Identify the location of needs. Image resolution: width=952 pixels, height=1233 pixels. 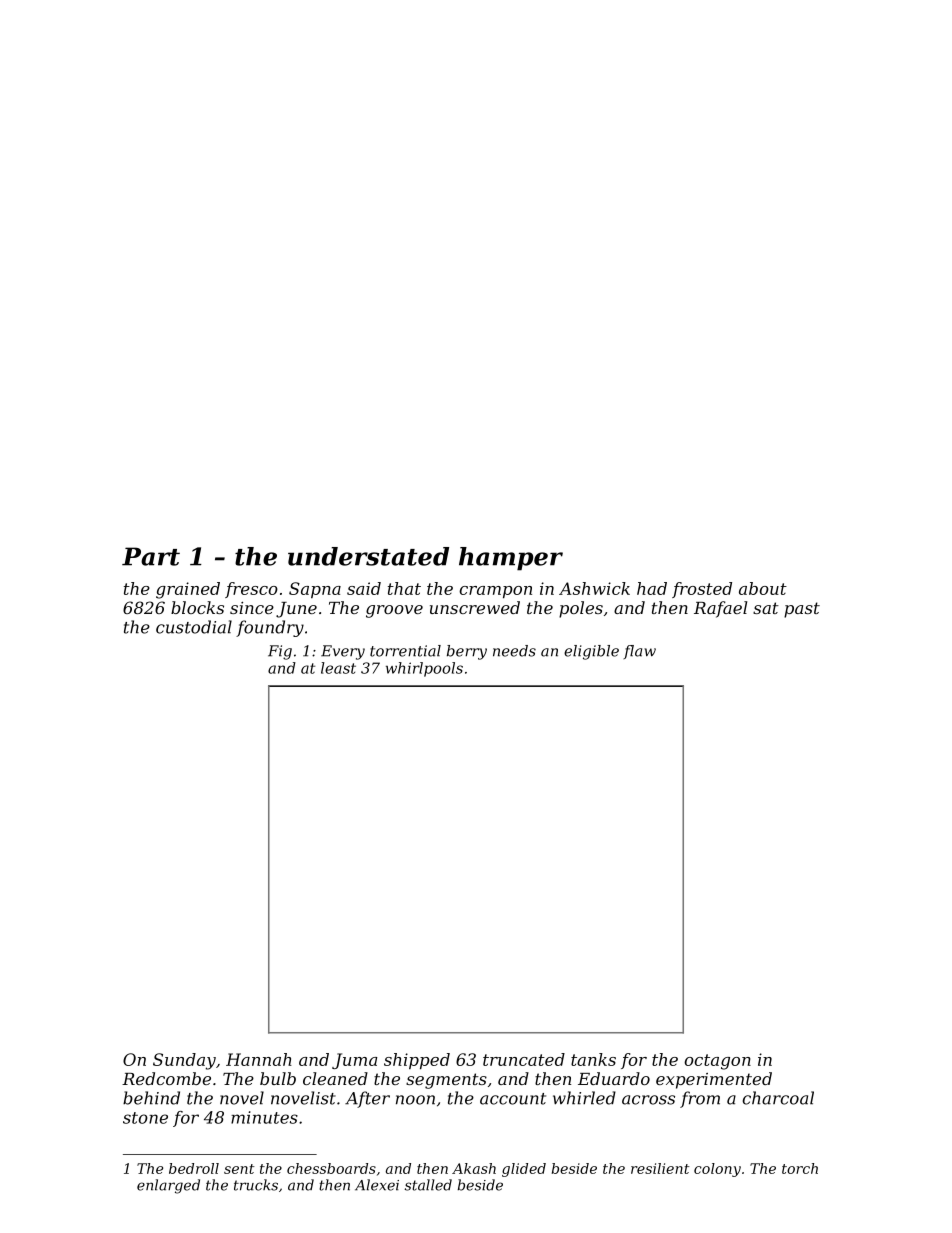
(514, 651).
